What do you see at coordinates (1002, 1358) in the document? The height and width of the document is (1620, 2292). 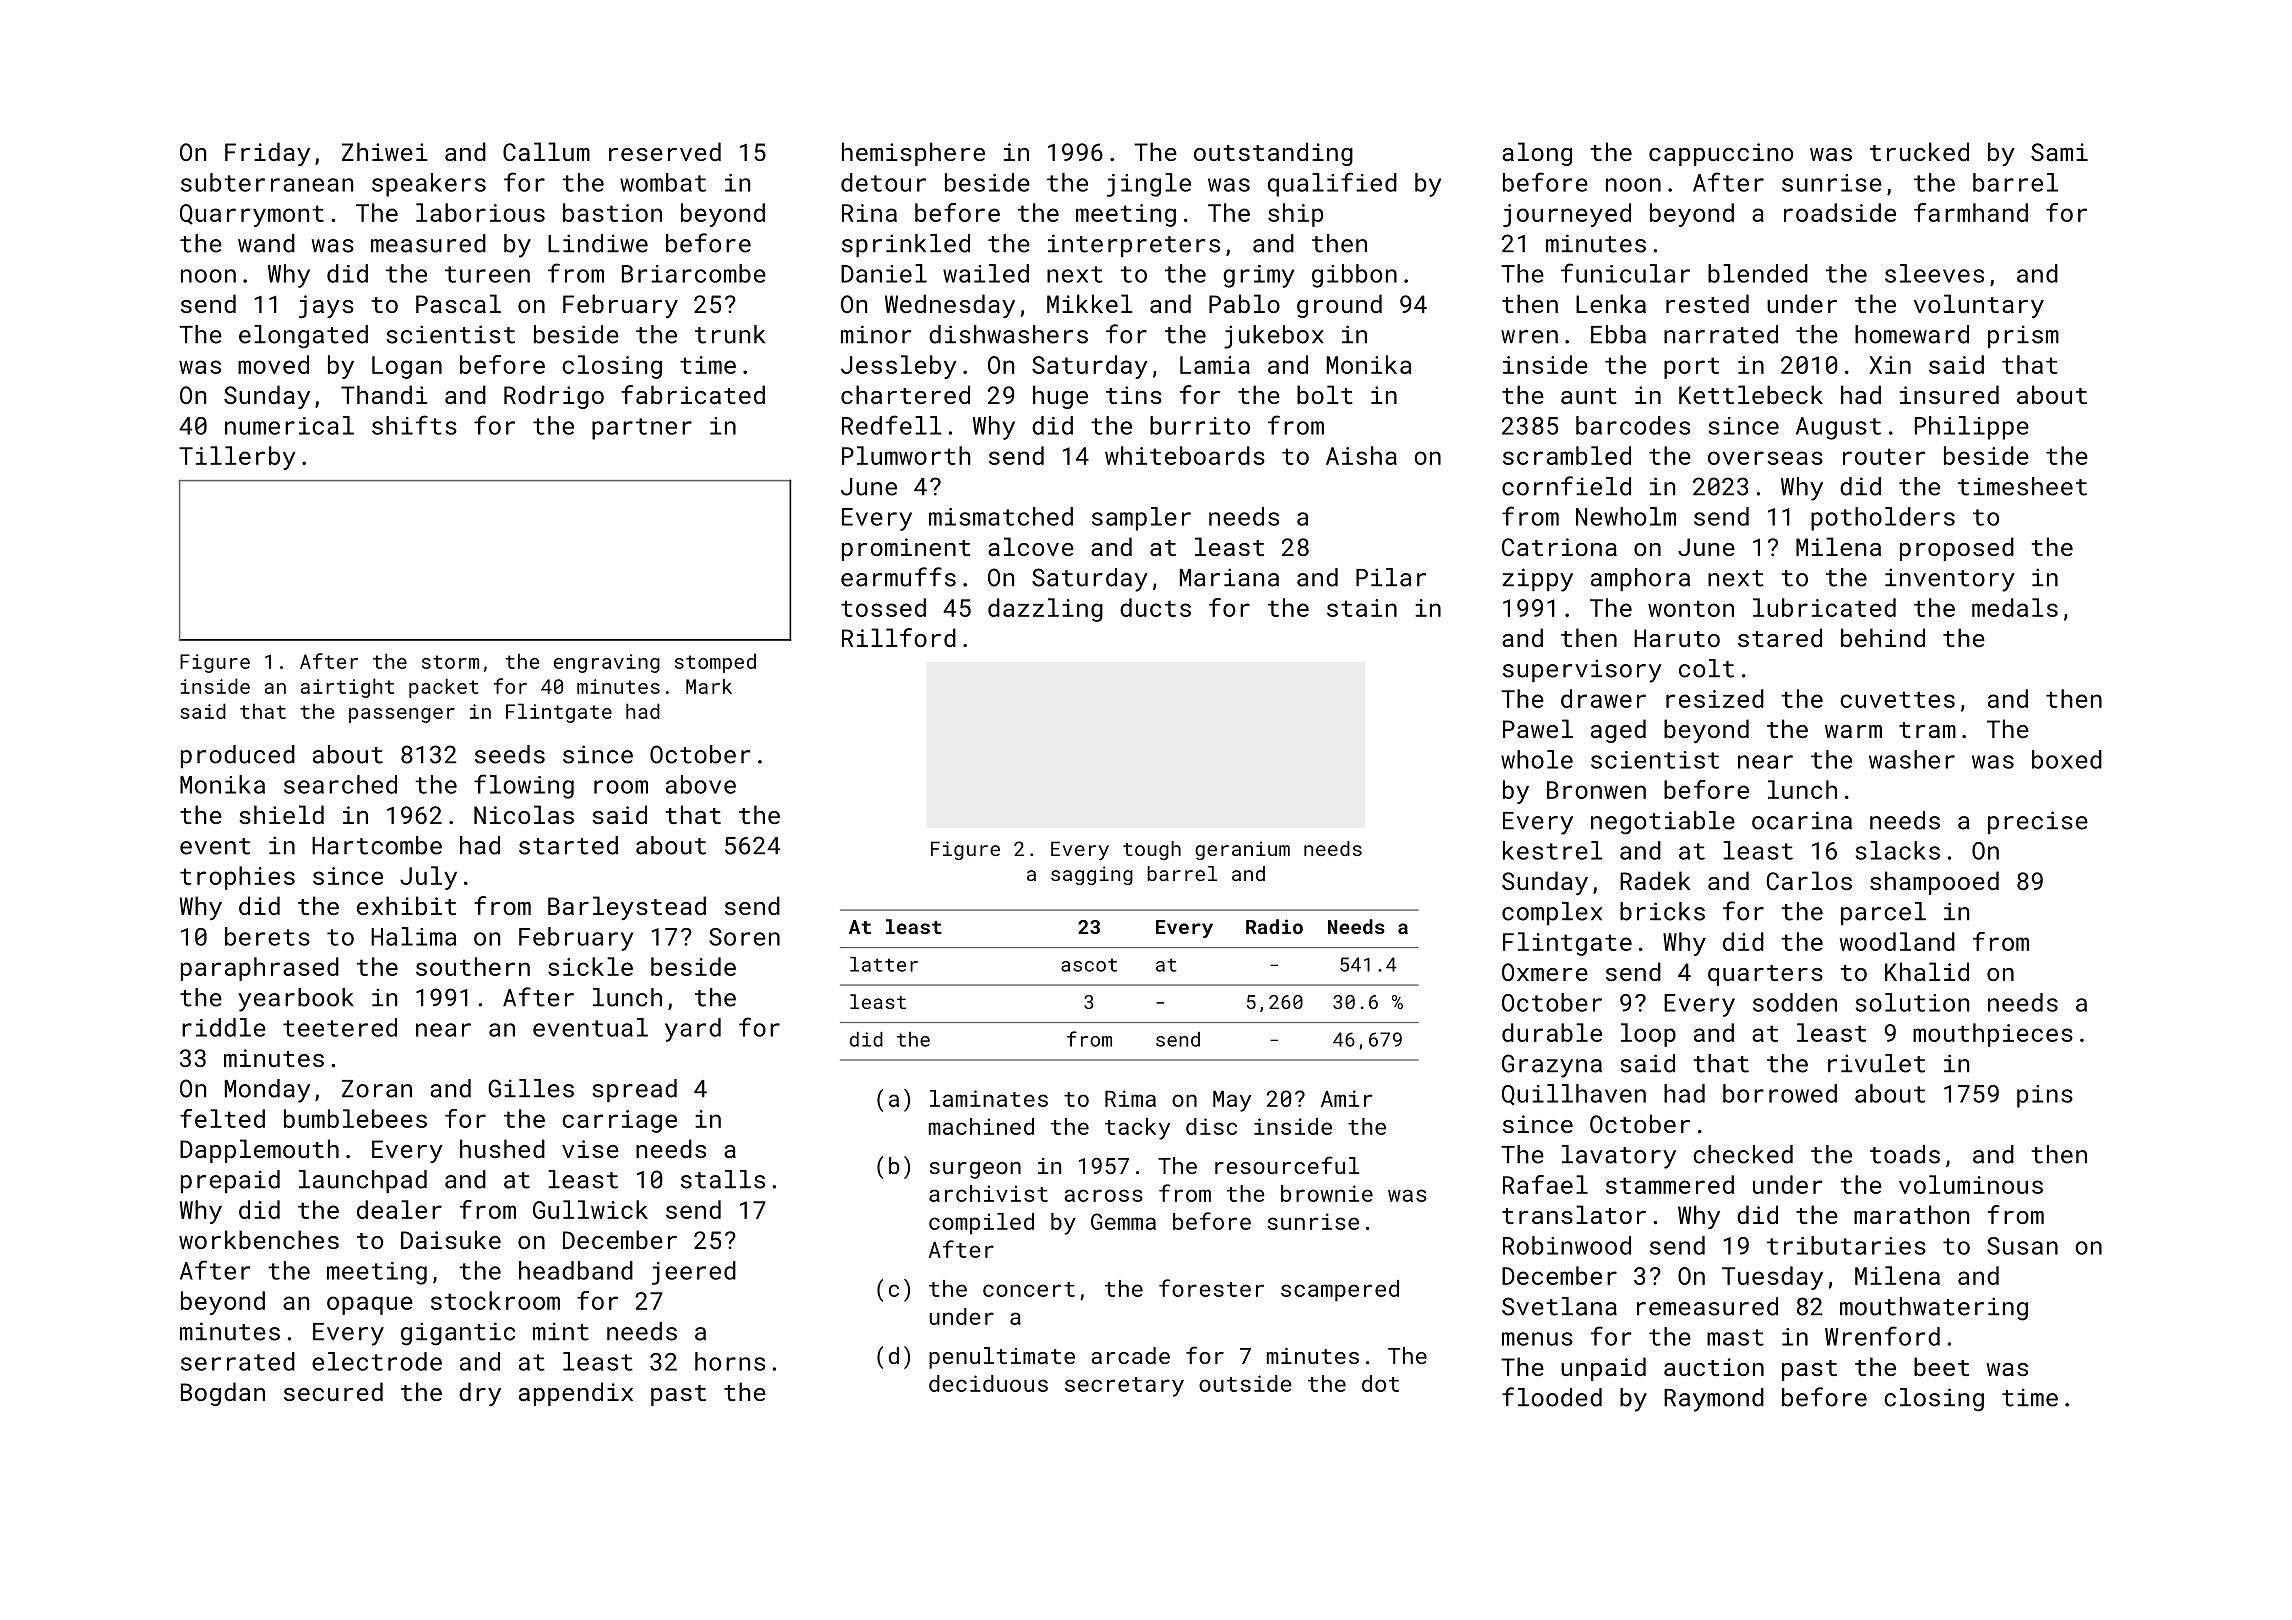 I see `penultimate` at bounding box center [1002, 1358].
